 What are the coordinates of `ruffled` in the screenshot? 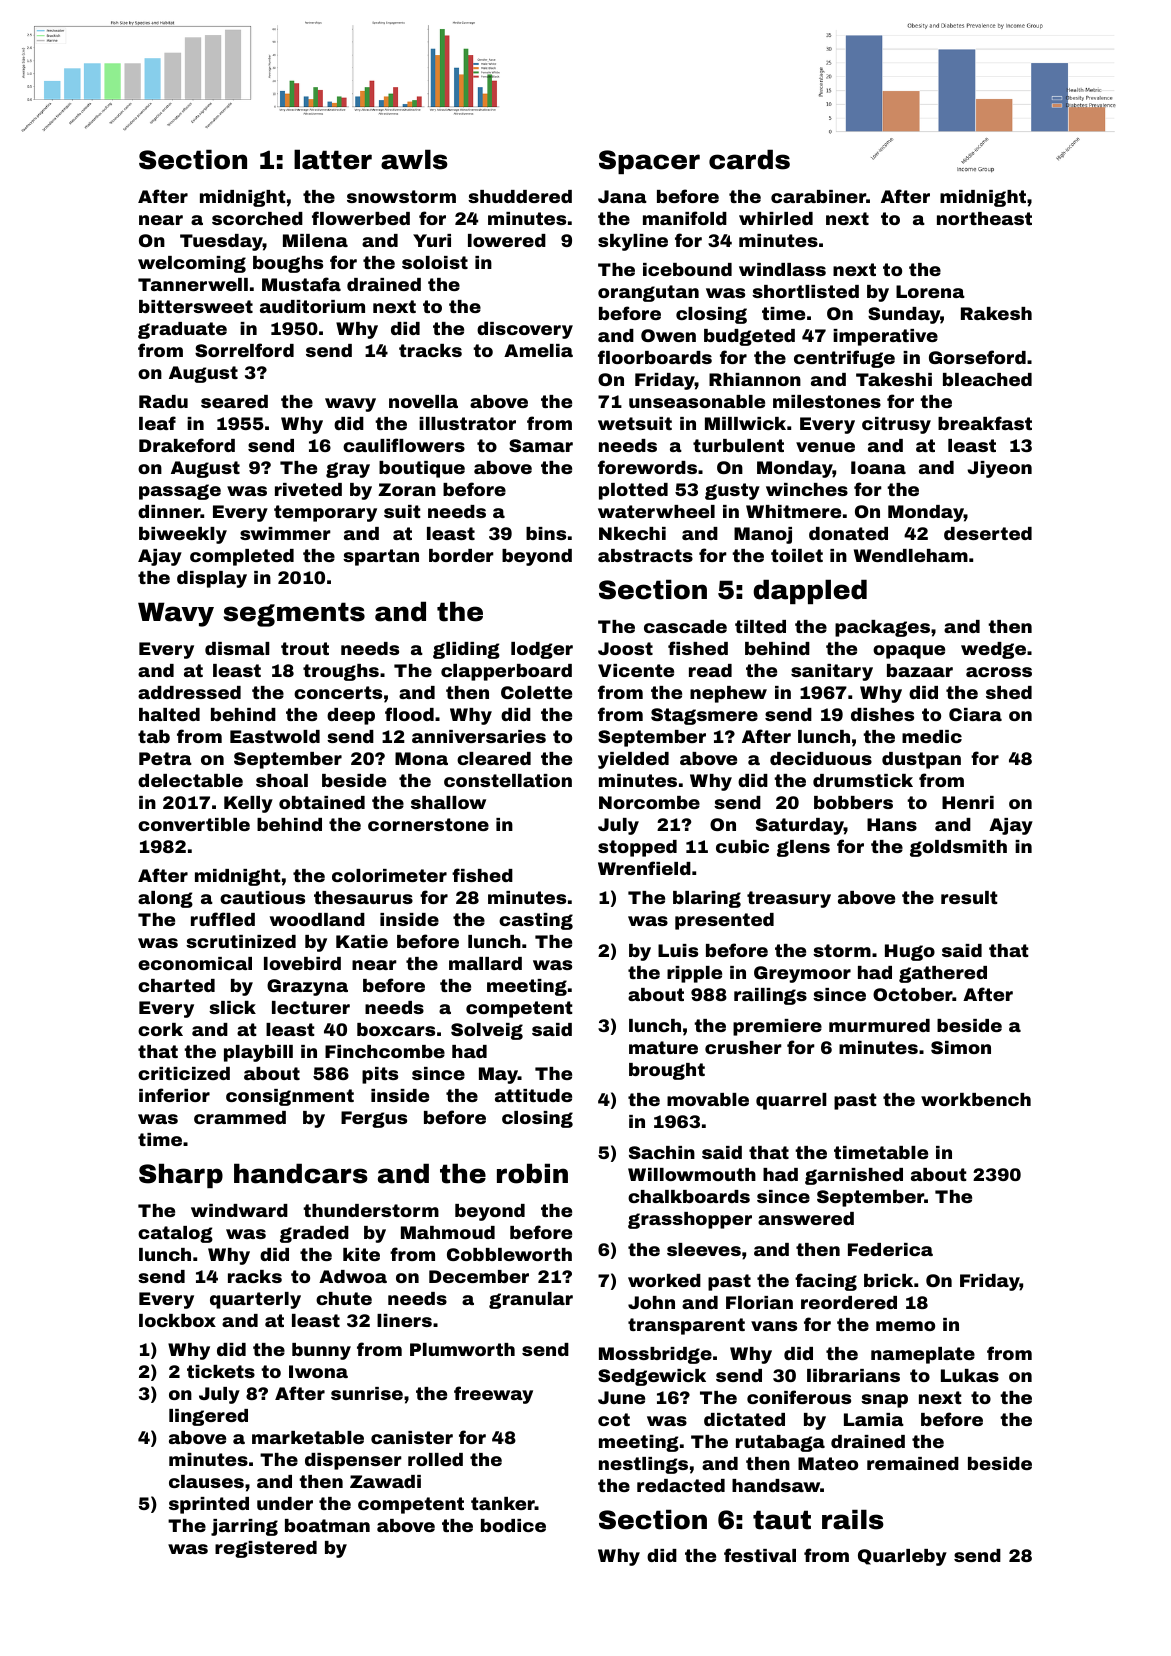 It's located at (223, 919).
